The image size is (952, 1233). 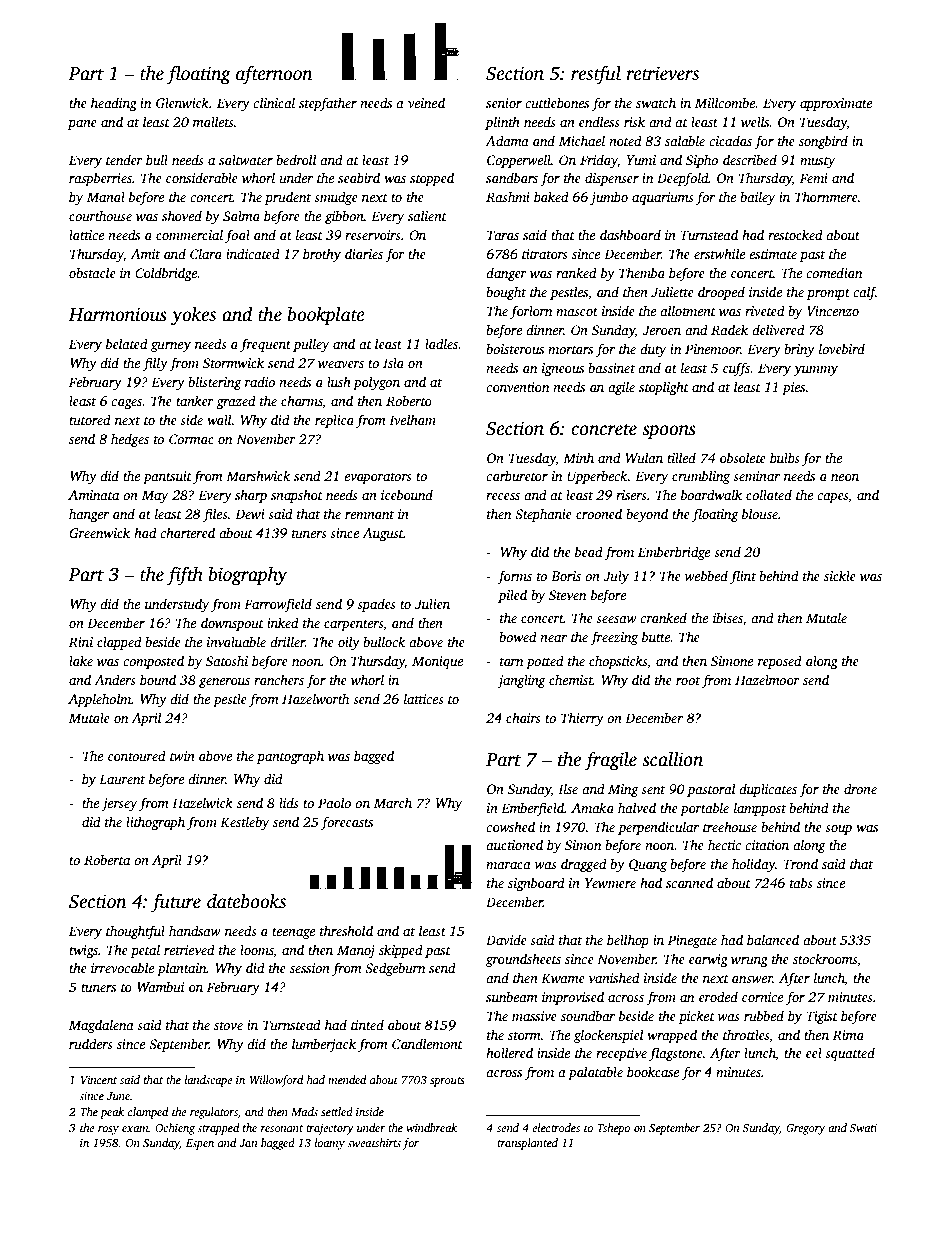 What do you see at coordinates (282, 1128) in the screenshot?
I see `resonant` at bounding box center [282, 1128].
